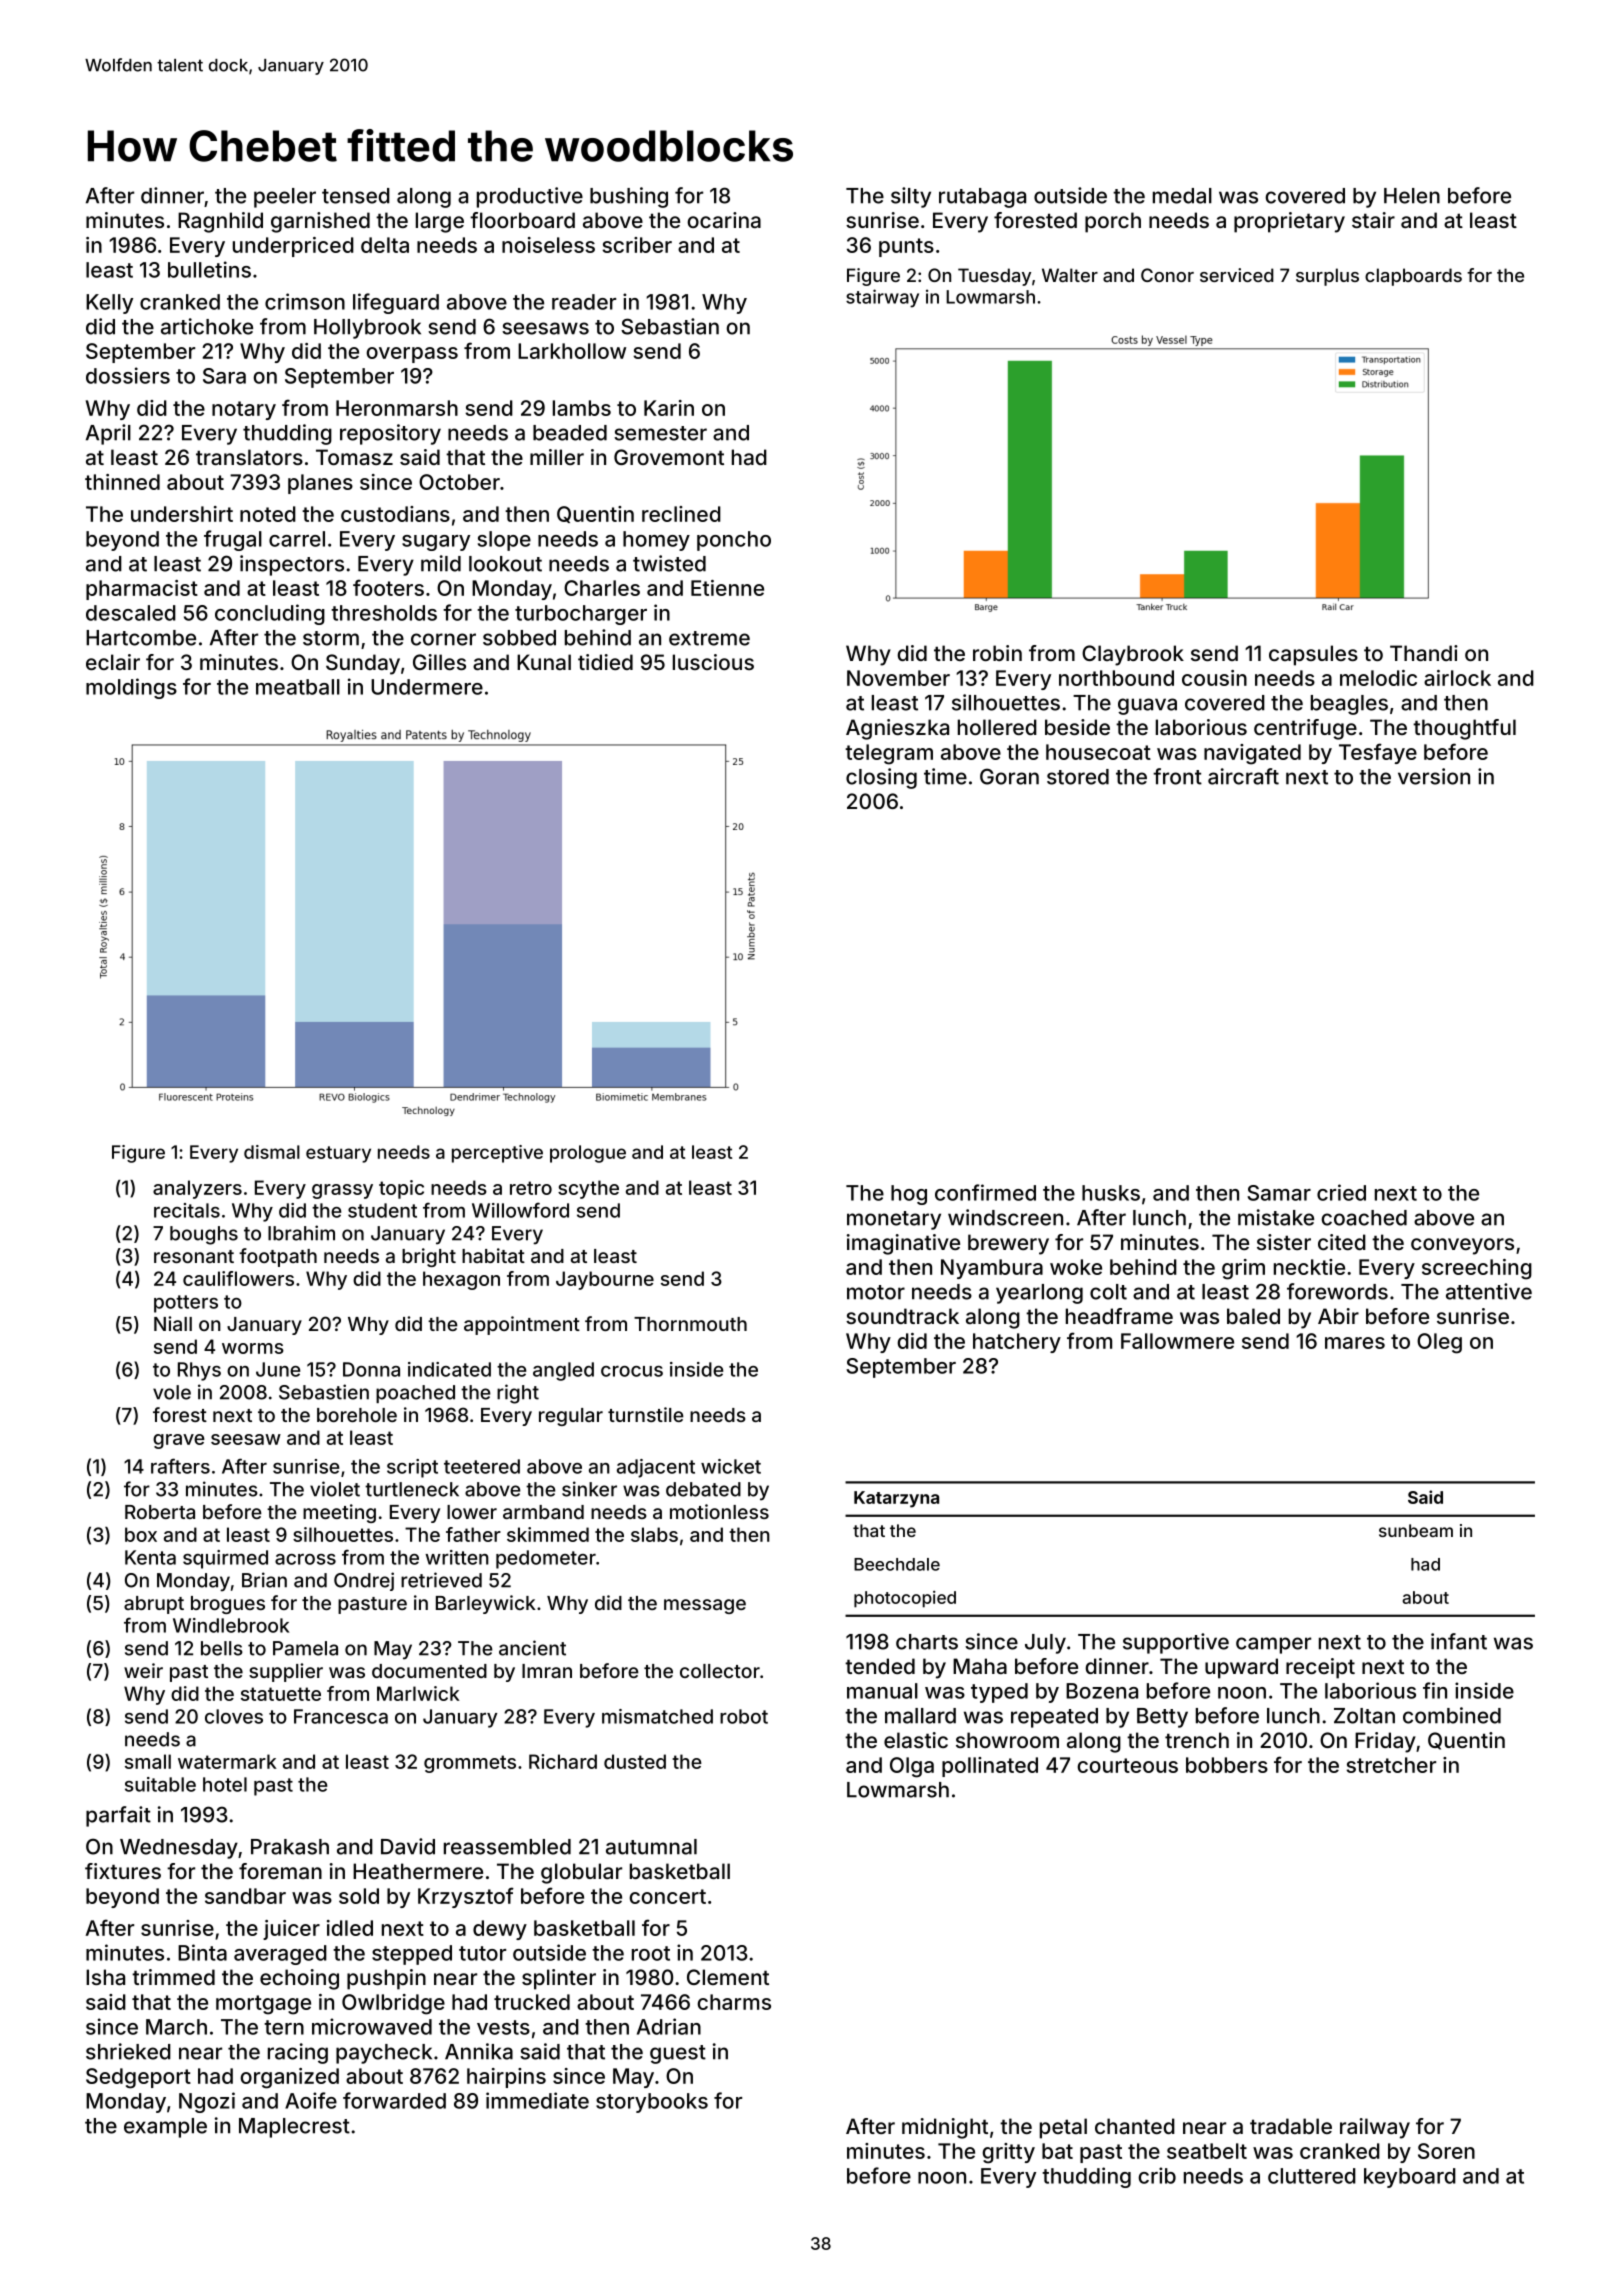  What do you see at coordinates (1177, 1341) in the page?
I see `Fallowmere` at bounding box center [1177, 1341].
